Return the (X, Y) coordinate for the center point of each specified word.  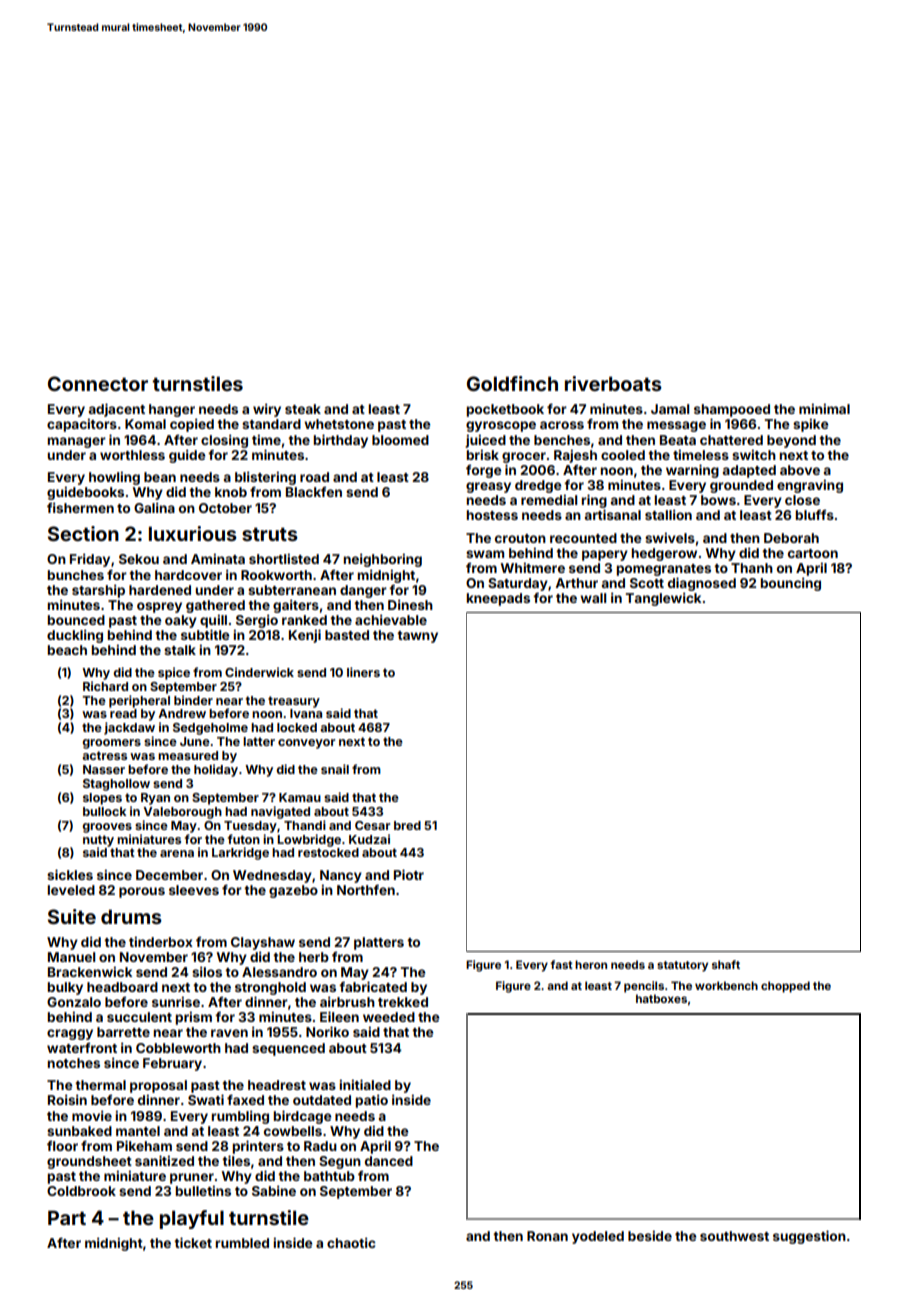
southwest (734, 1236)
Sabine (274, 1190)
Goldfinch (512, 383)
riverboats (613, 383)
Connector (98, 383)
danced (389, 1161)
